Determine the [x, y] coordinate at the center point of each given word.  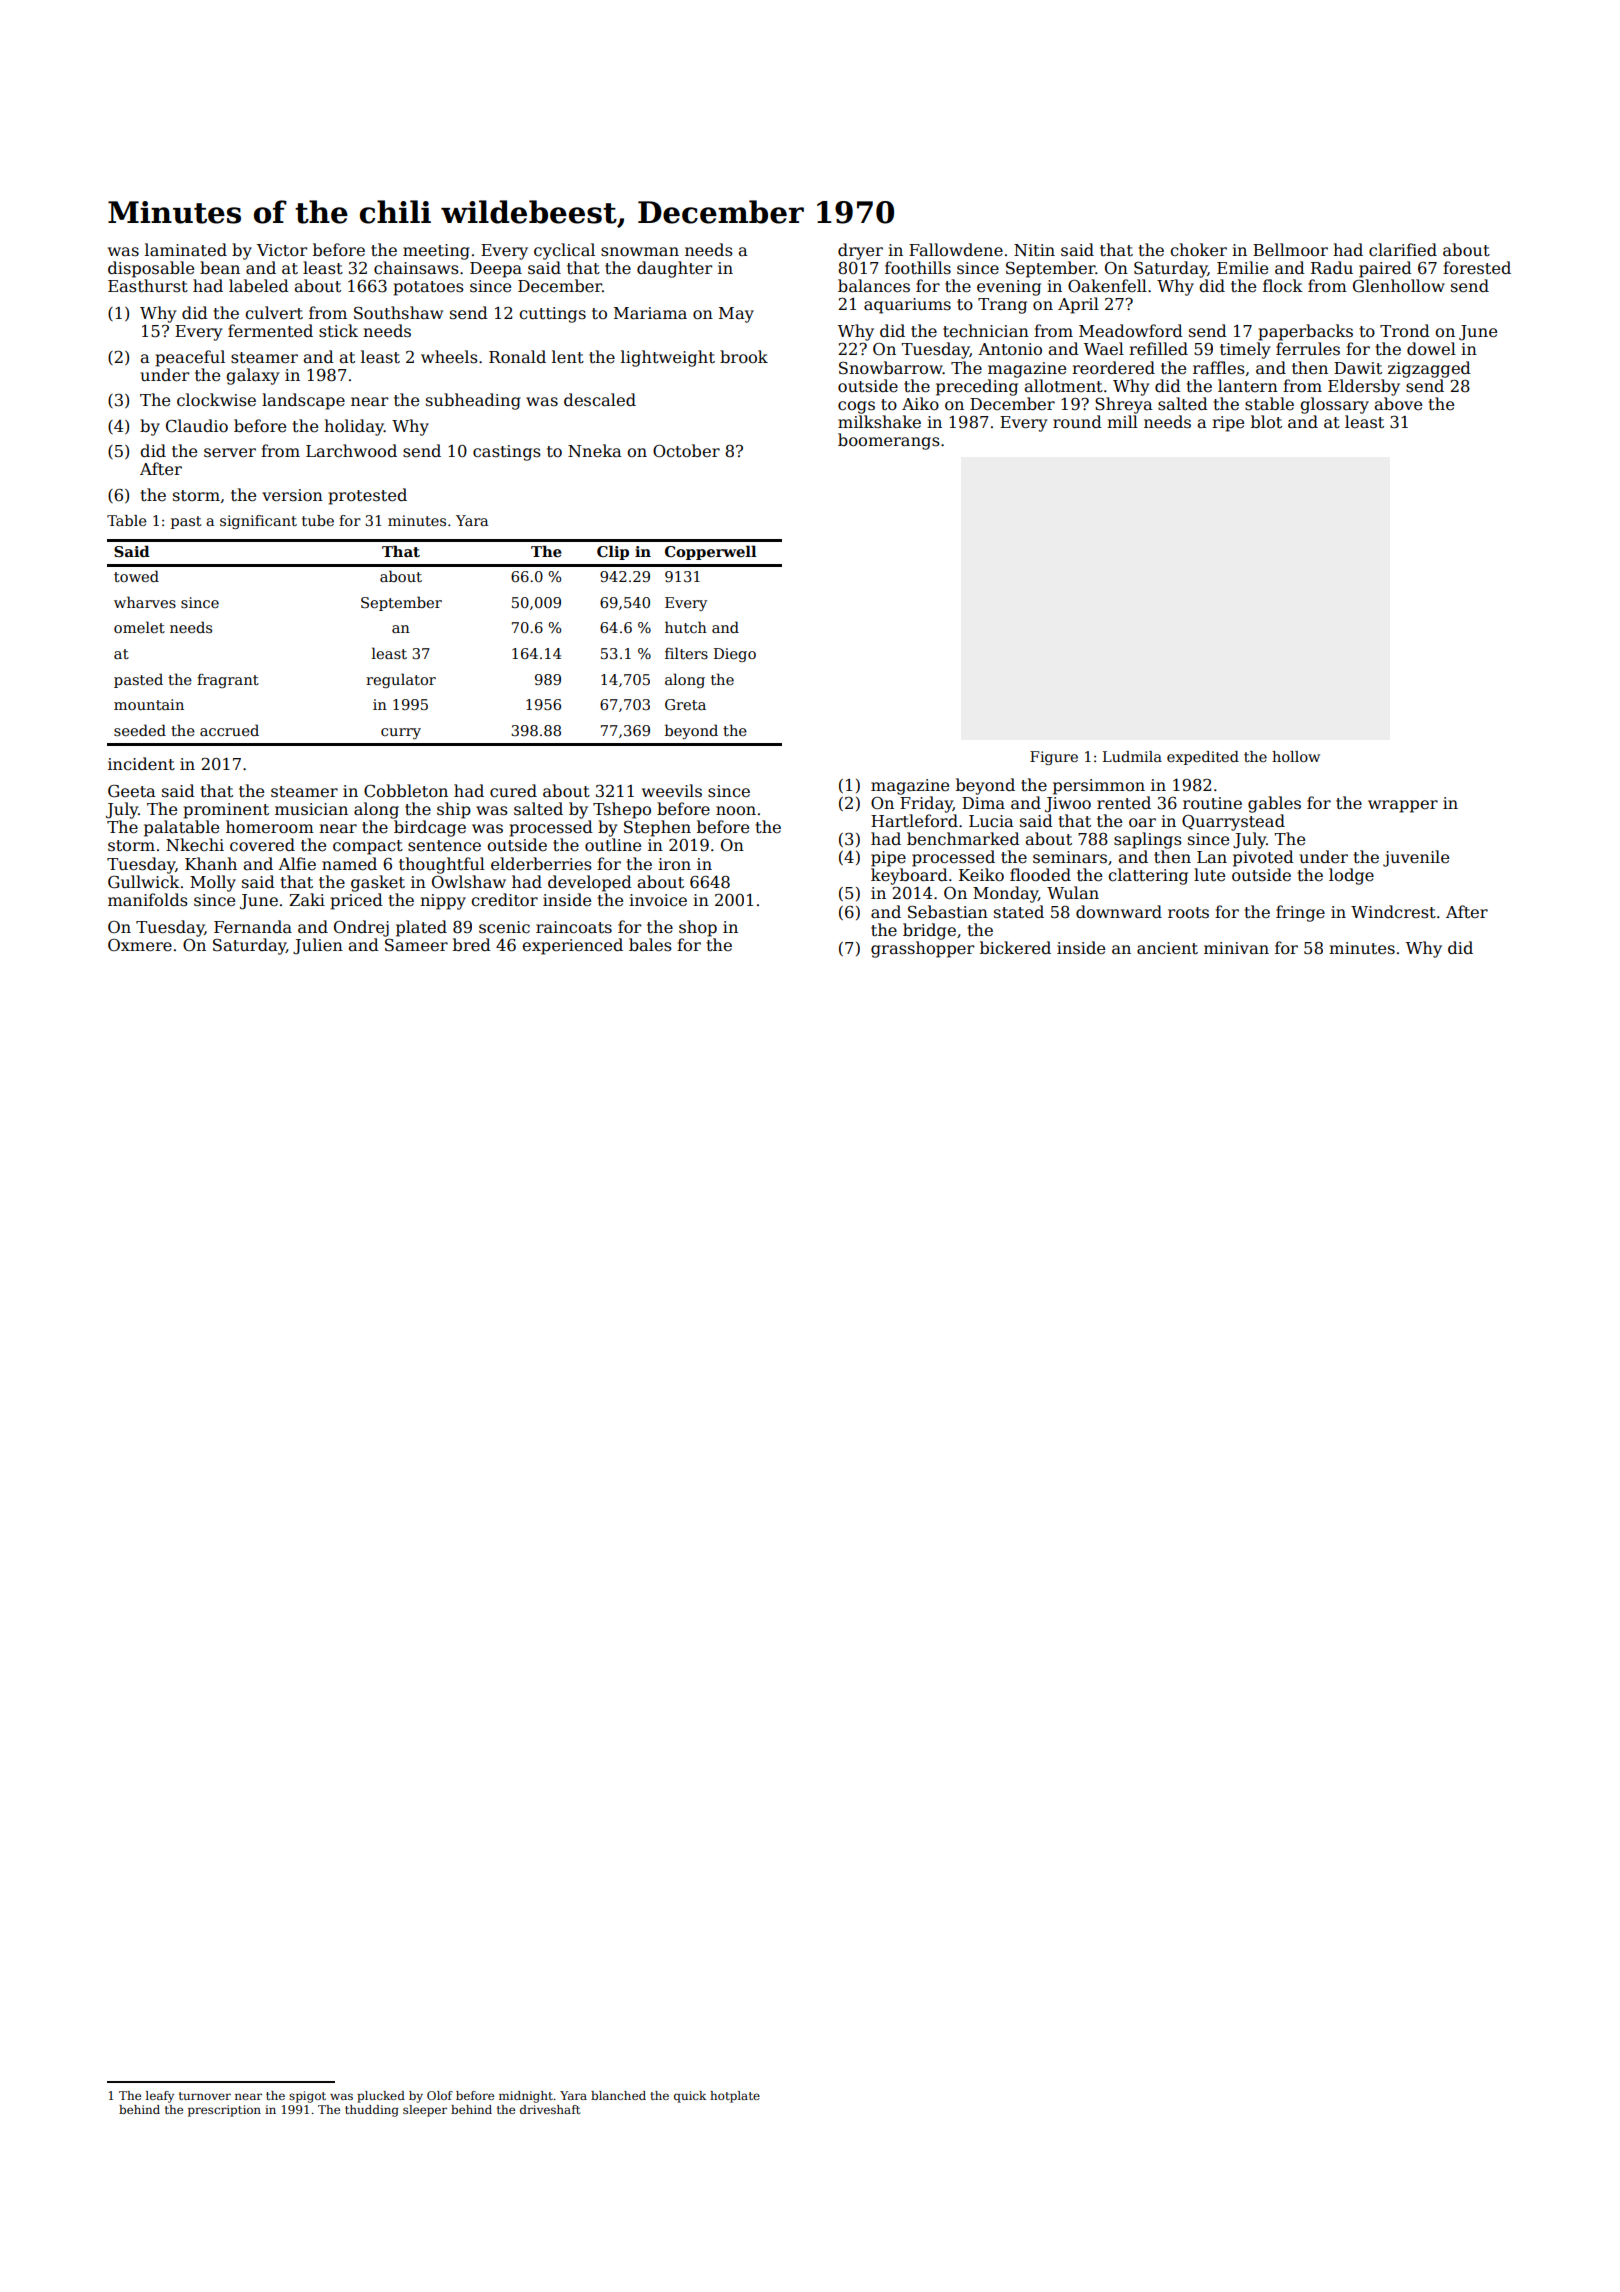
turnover [205, 2096]
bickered [1015, 948]
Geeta [132, 791]
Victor [282, 250]
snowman [640, 252]
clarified [1403, 250]
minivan [1236, 948]
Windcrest [1393, 911]
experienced [572, 946]
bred [472, 945]
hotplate [735, 2097]
